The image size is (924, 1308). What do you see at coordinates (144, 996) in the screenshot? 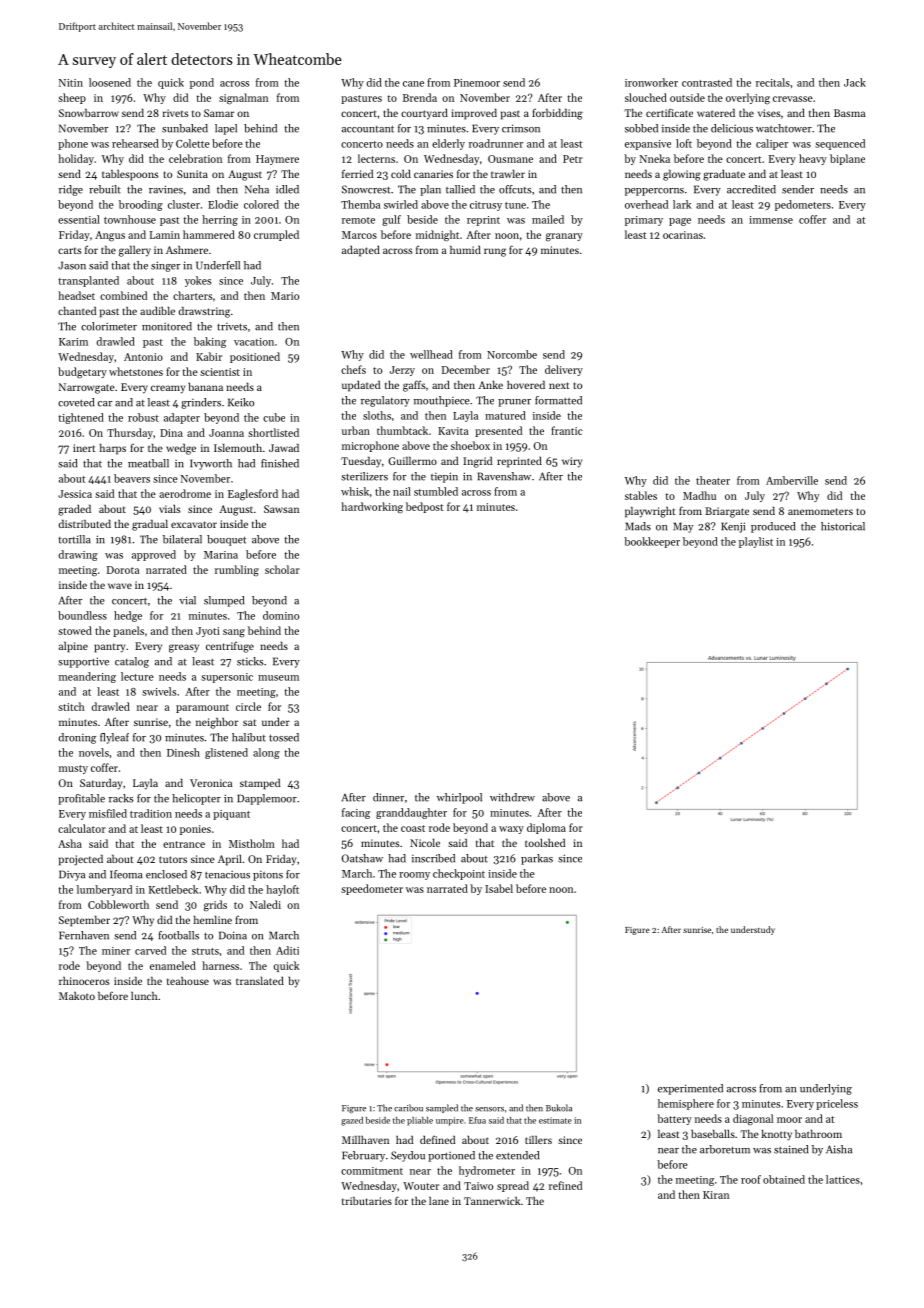
I see `lunch` at bounding box center [144, 996].
